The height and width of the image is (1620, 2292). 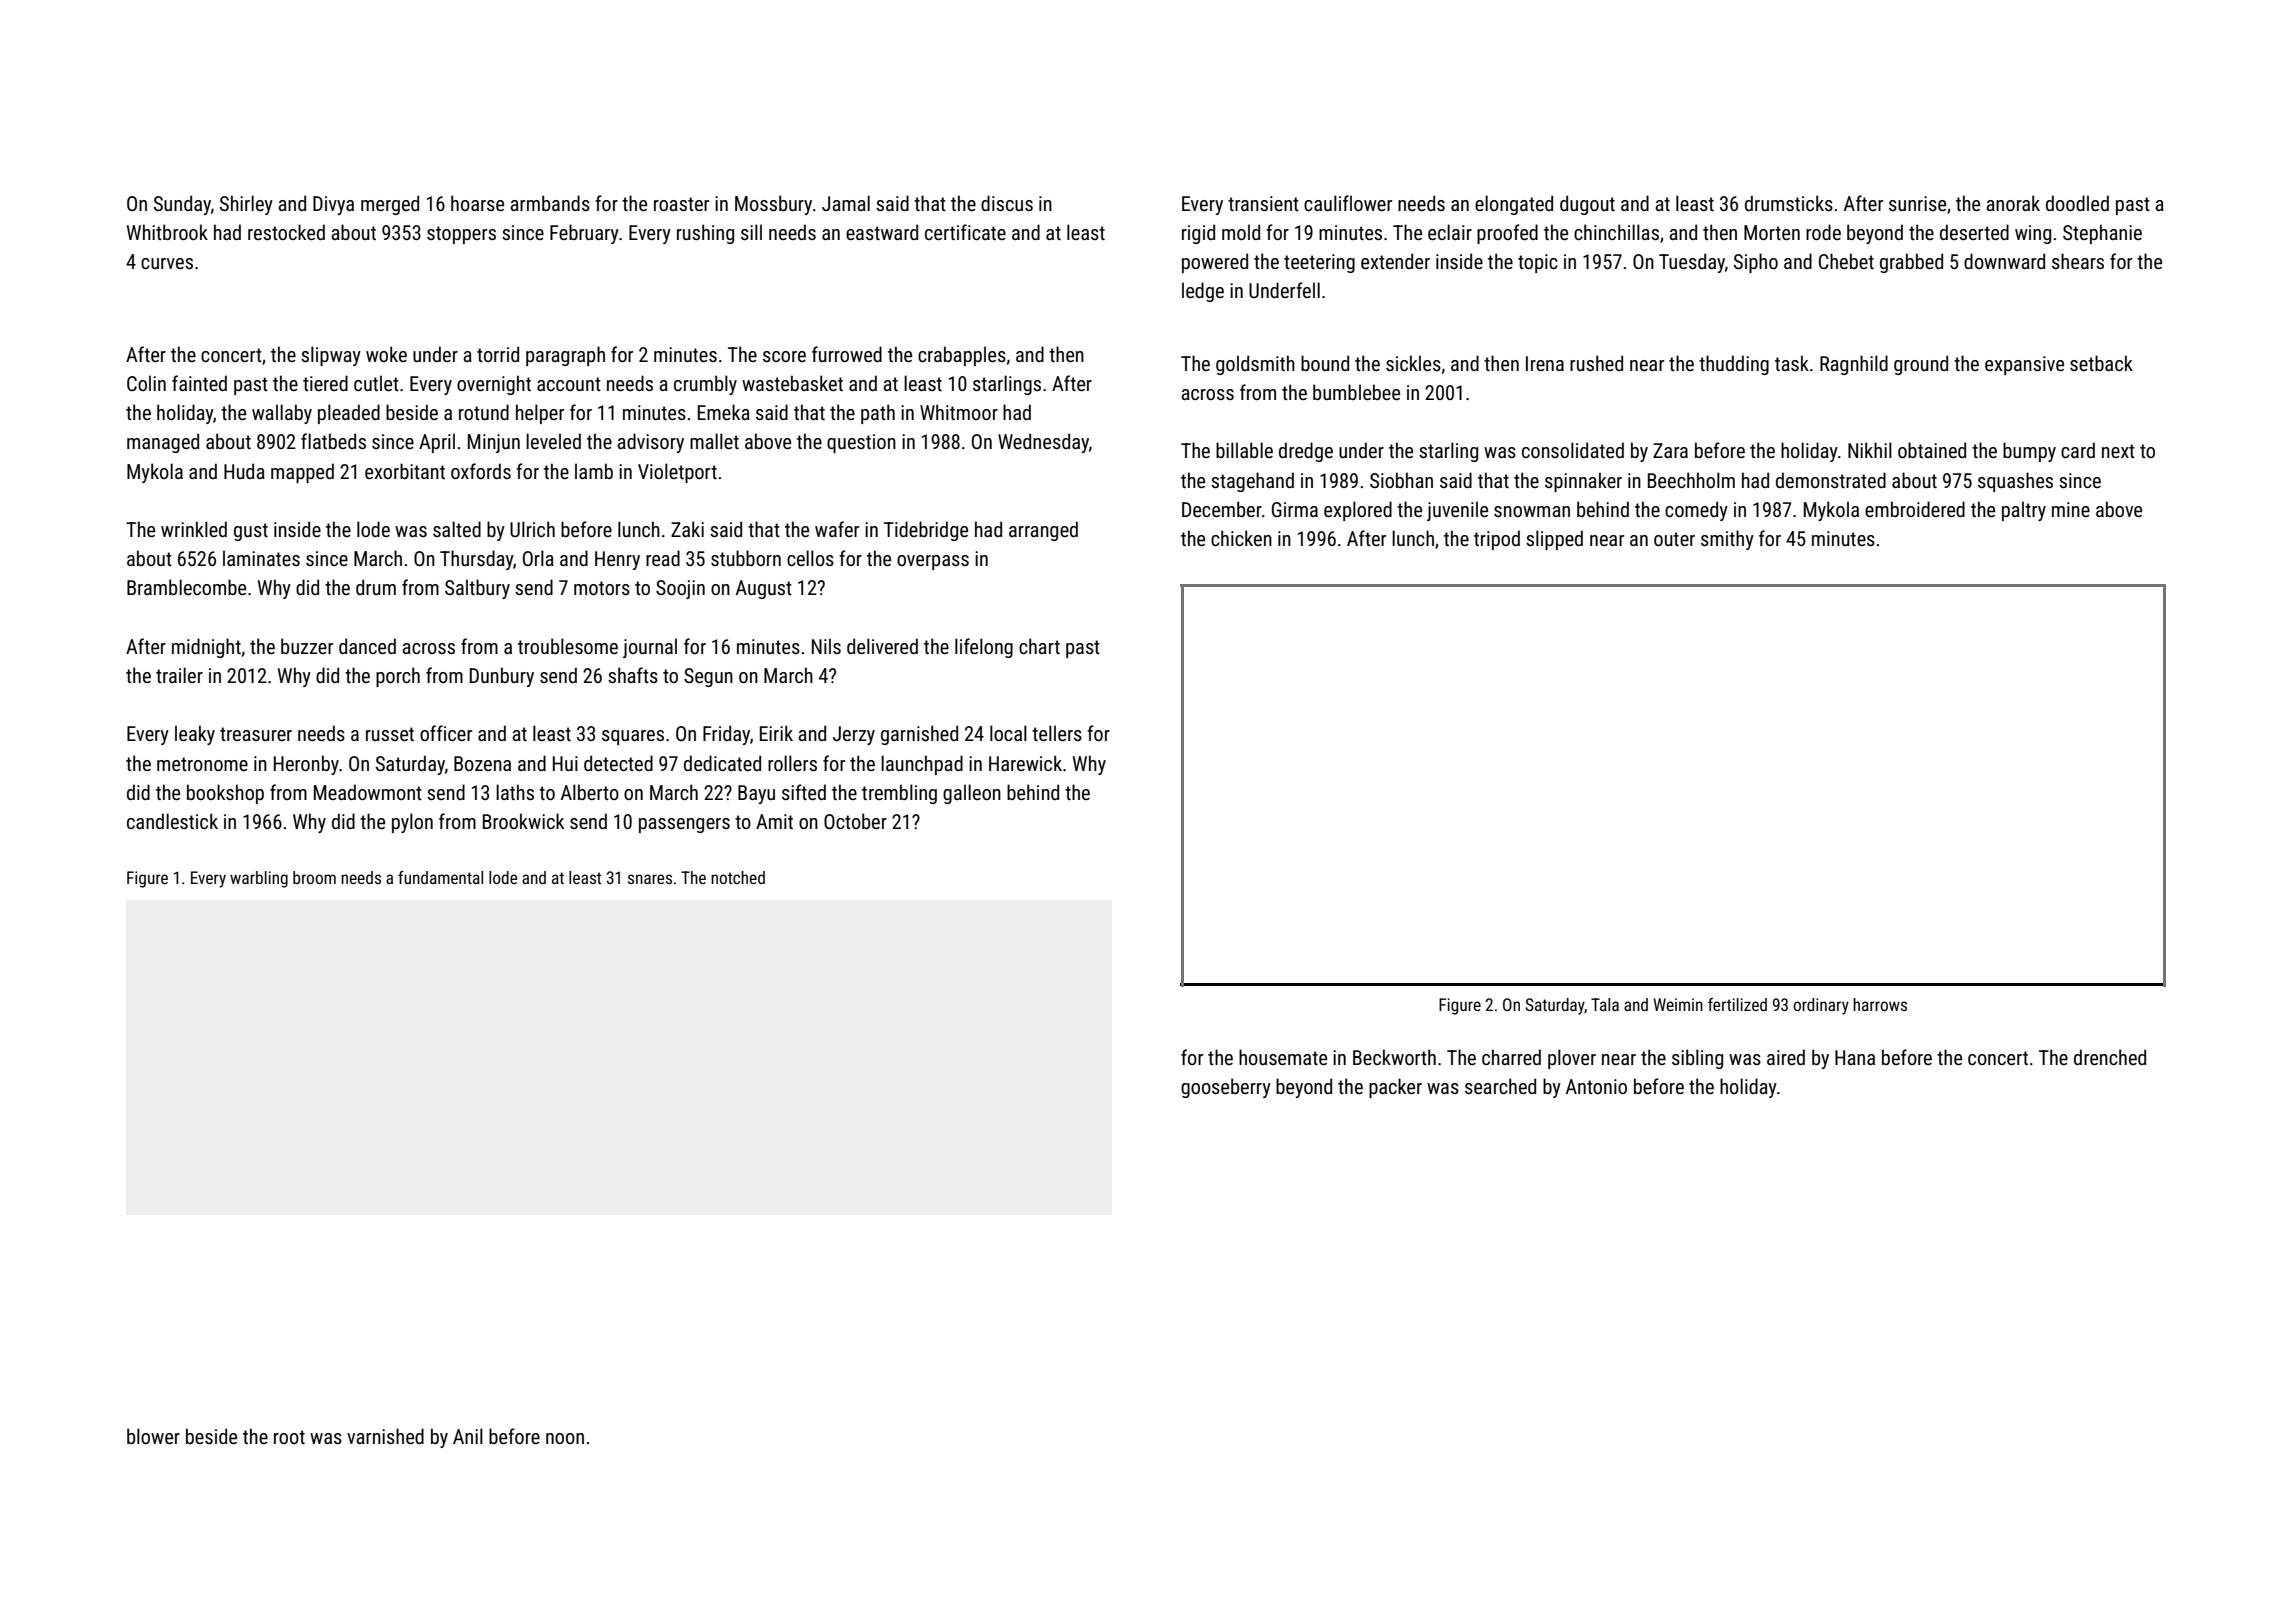 I want to click on anorak, so click(x=2013, y=203).
